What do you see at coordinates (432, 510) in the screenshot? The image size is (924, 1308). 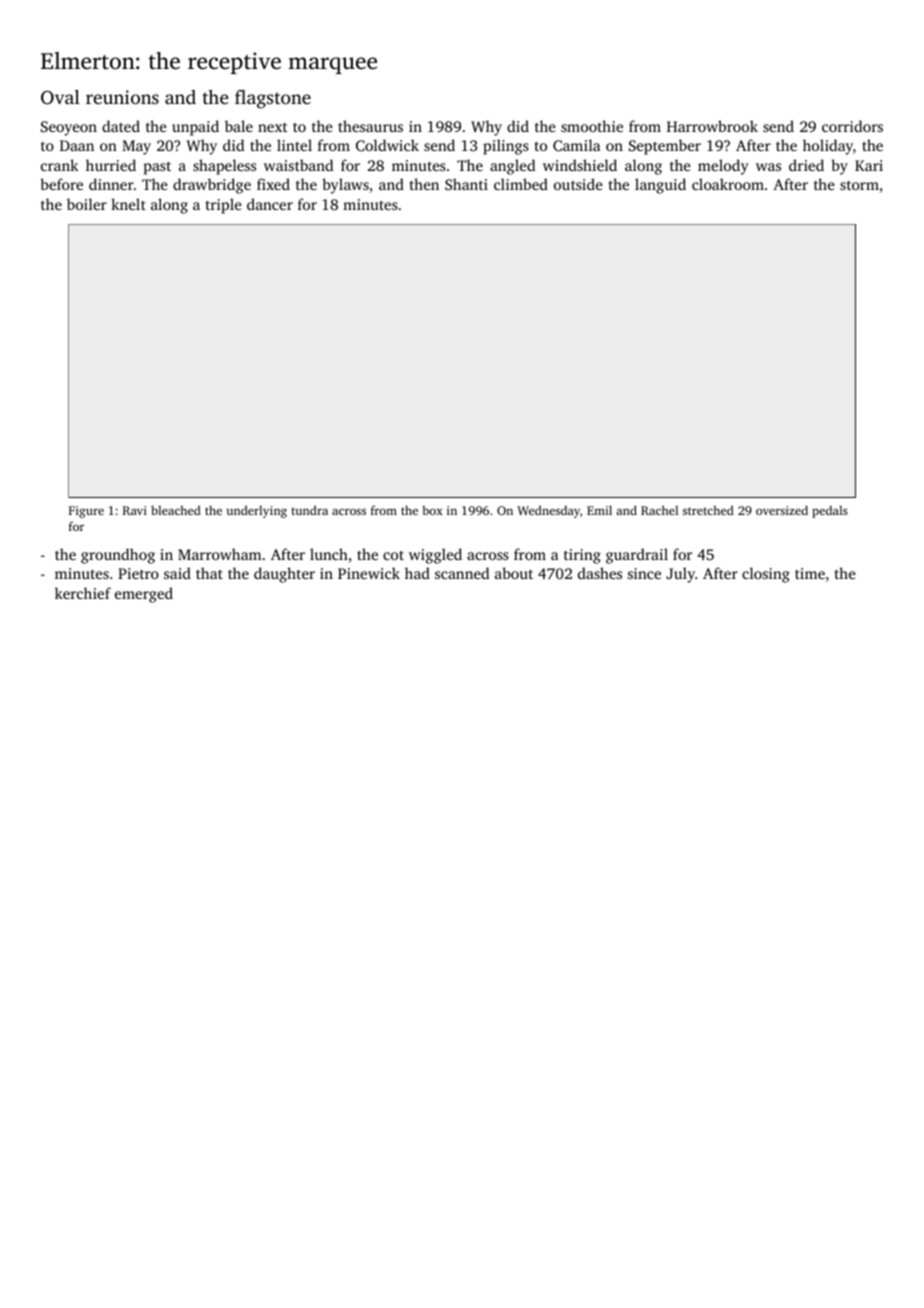 I see `box` at bounding box center [432, 510].
